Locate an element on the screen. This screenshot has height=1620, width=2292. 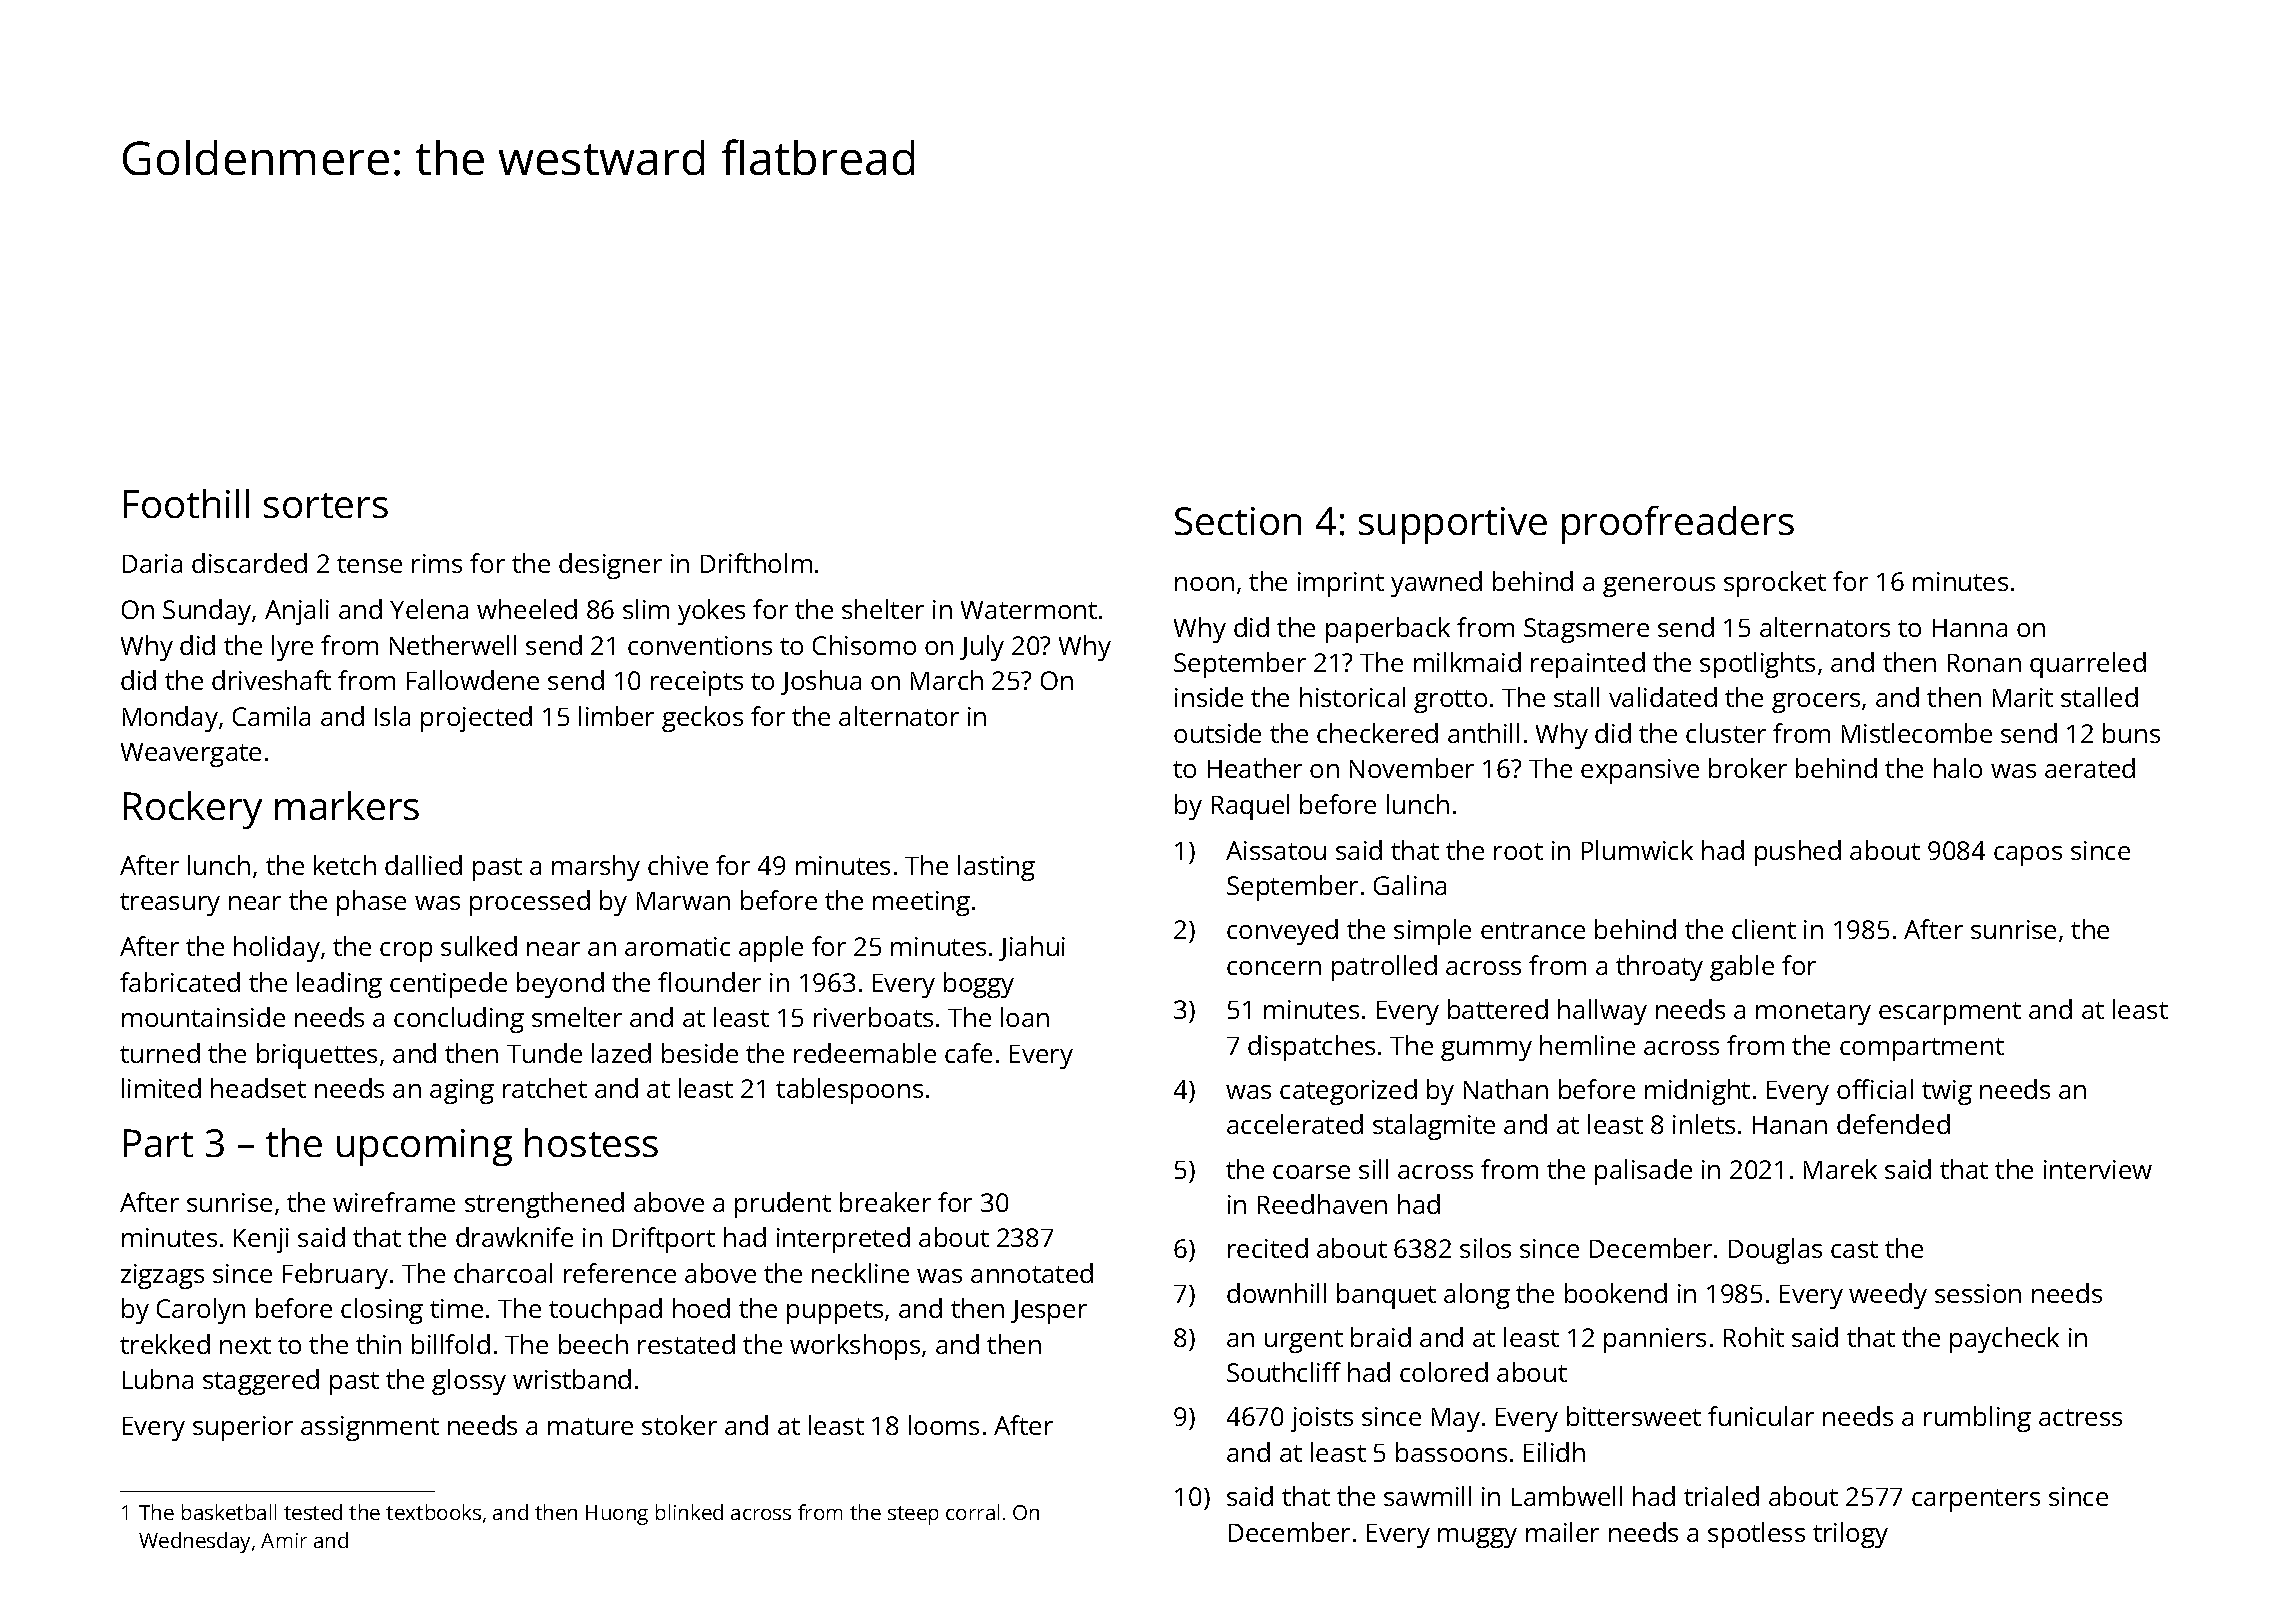
Joshua is located at coordinates (821, 682).
